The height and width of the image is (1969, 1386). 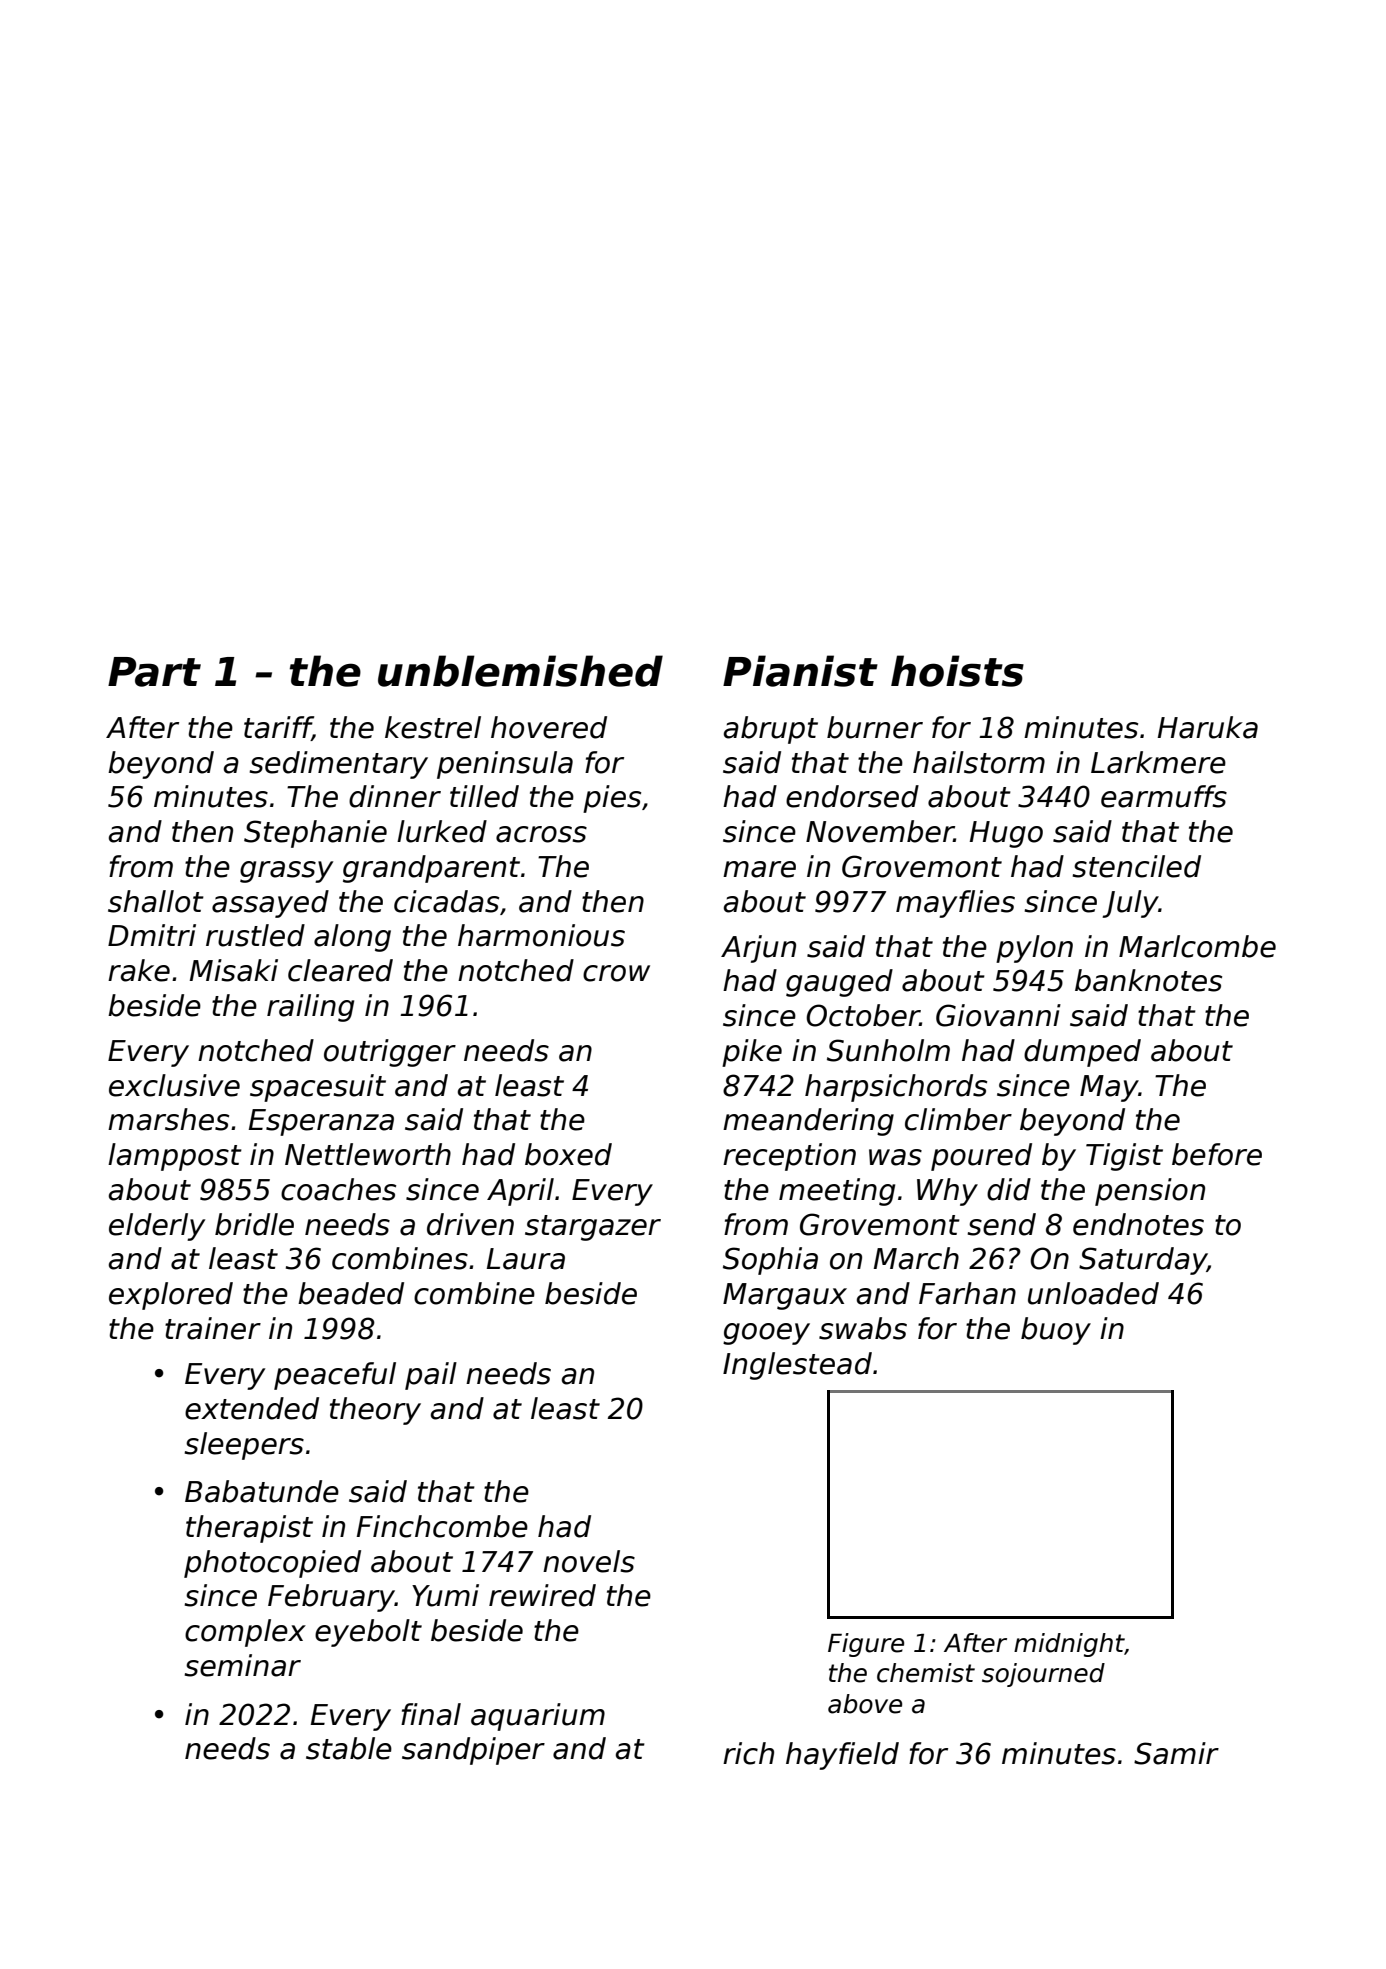 I want to click on abrupt, so click(x=771, y=730).
